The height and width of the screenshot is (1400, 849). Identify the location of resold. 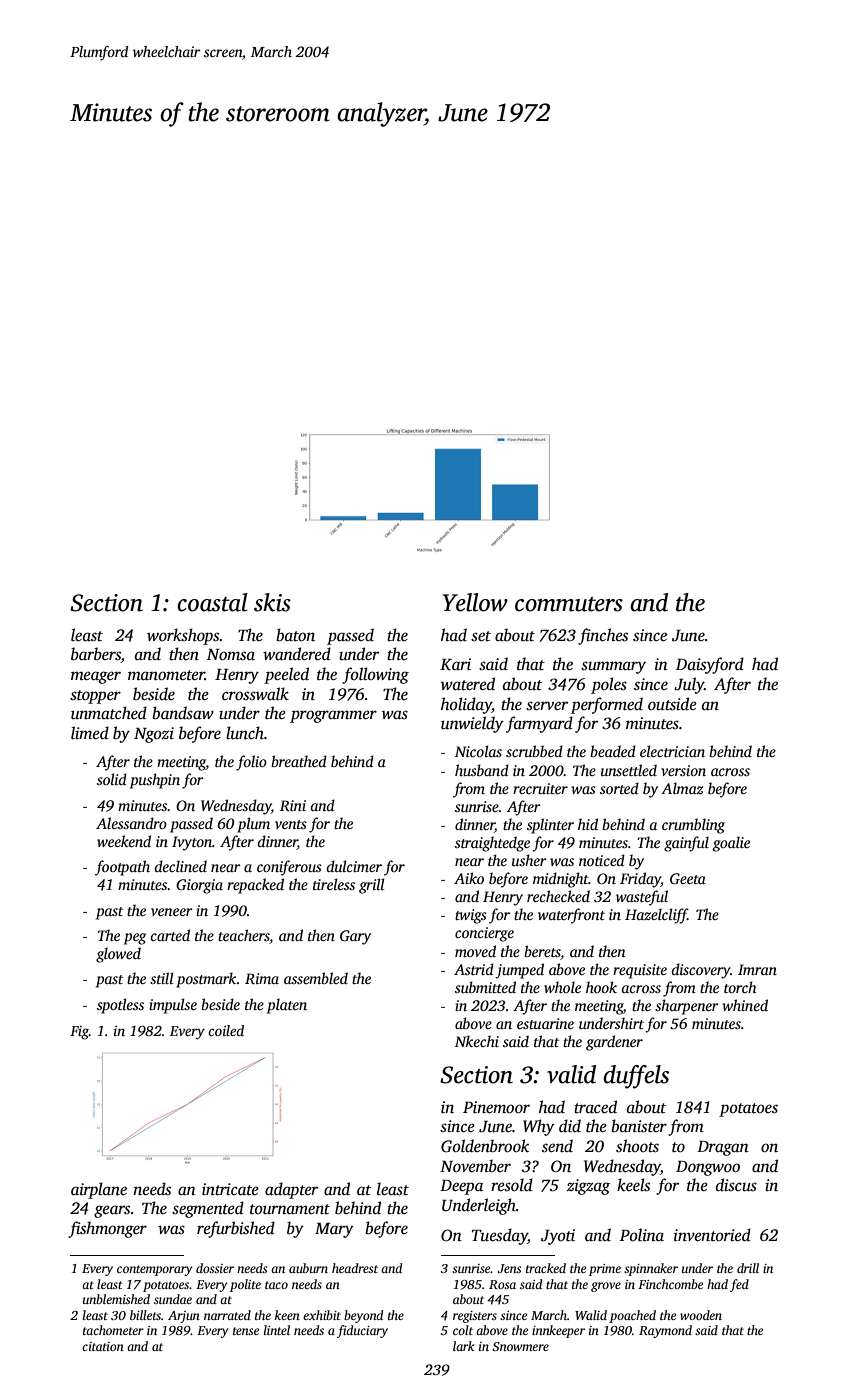
(512, 1185).
